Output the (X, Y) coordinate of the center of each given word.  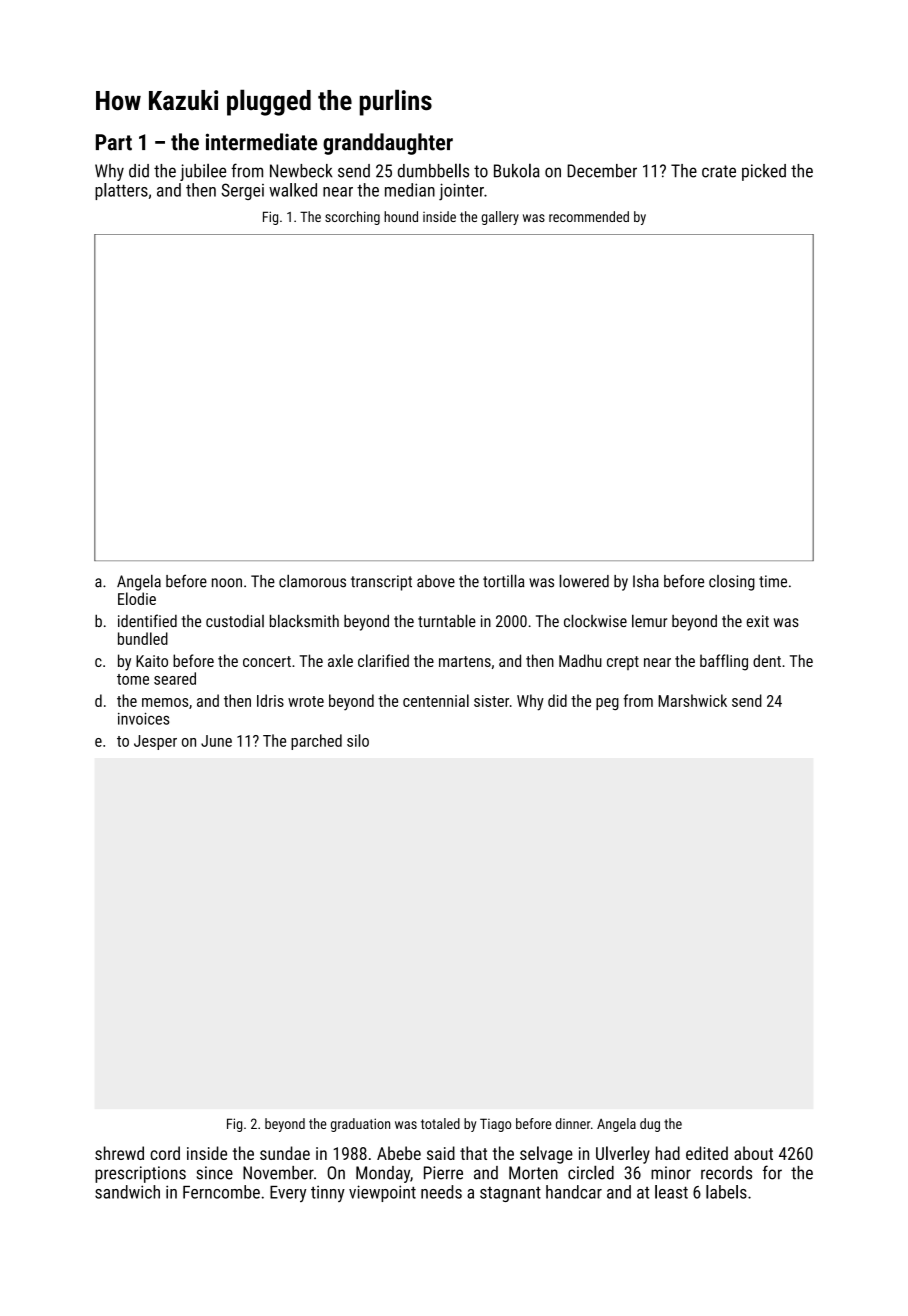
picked (764, 172)
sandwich (127, 1192)
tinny (328, 1193)
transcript (381, 583)
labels (726, 1192)
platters (121, 191)
